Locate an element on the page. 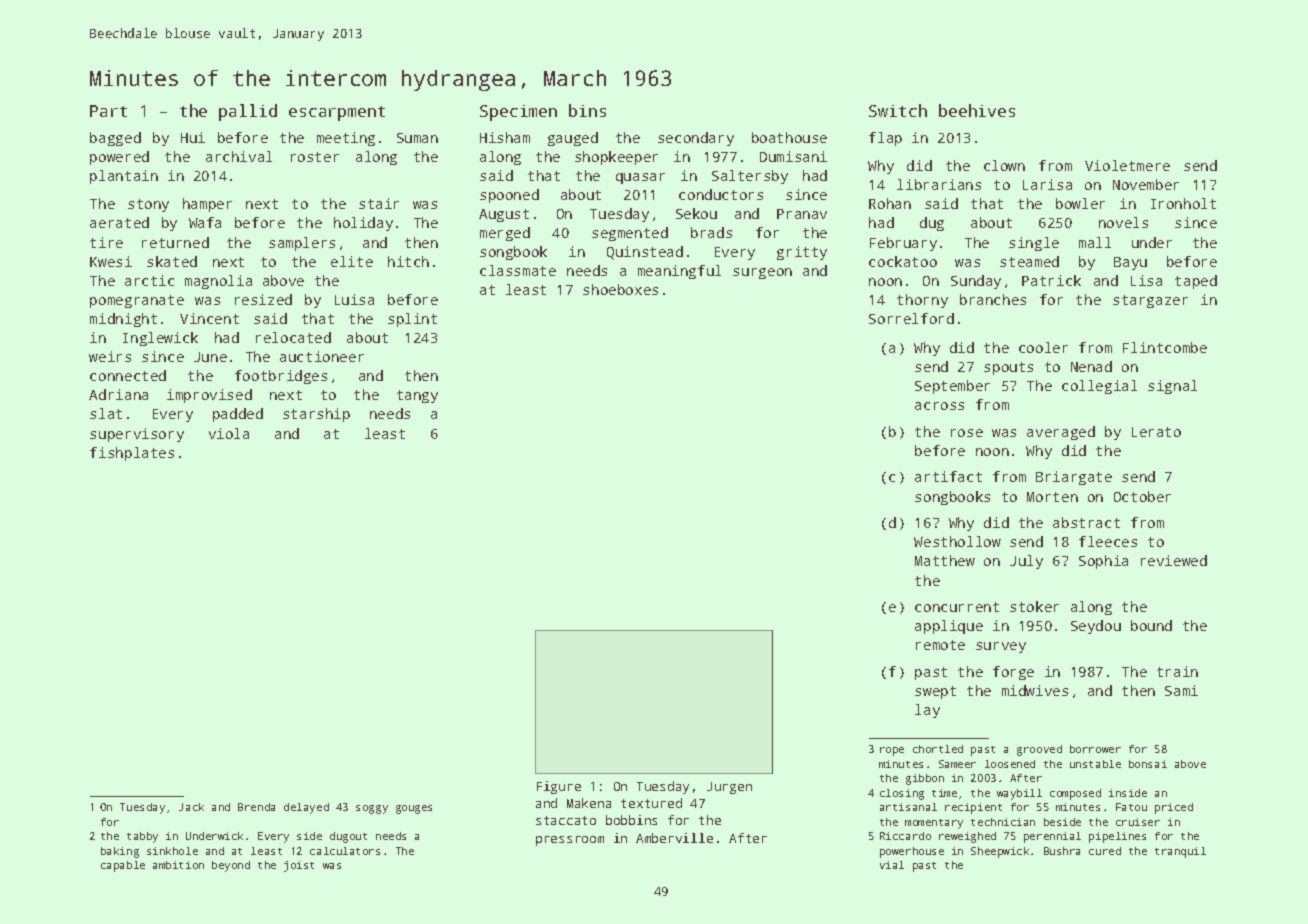  escarpment is located at coordinates (337, 113).
